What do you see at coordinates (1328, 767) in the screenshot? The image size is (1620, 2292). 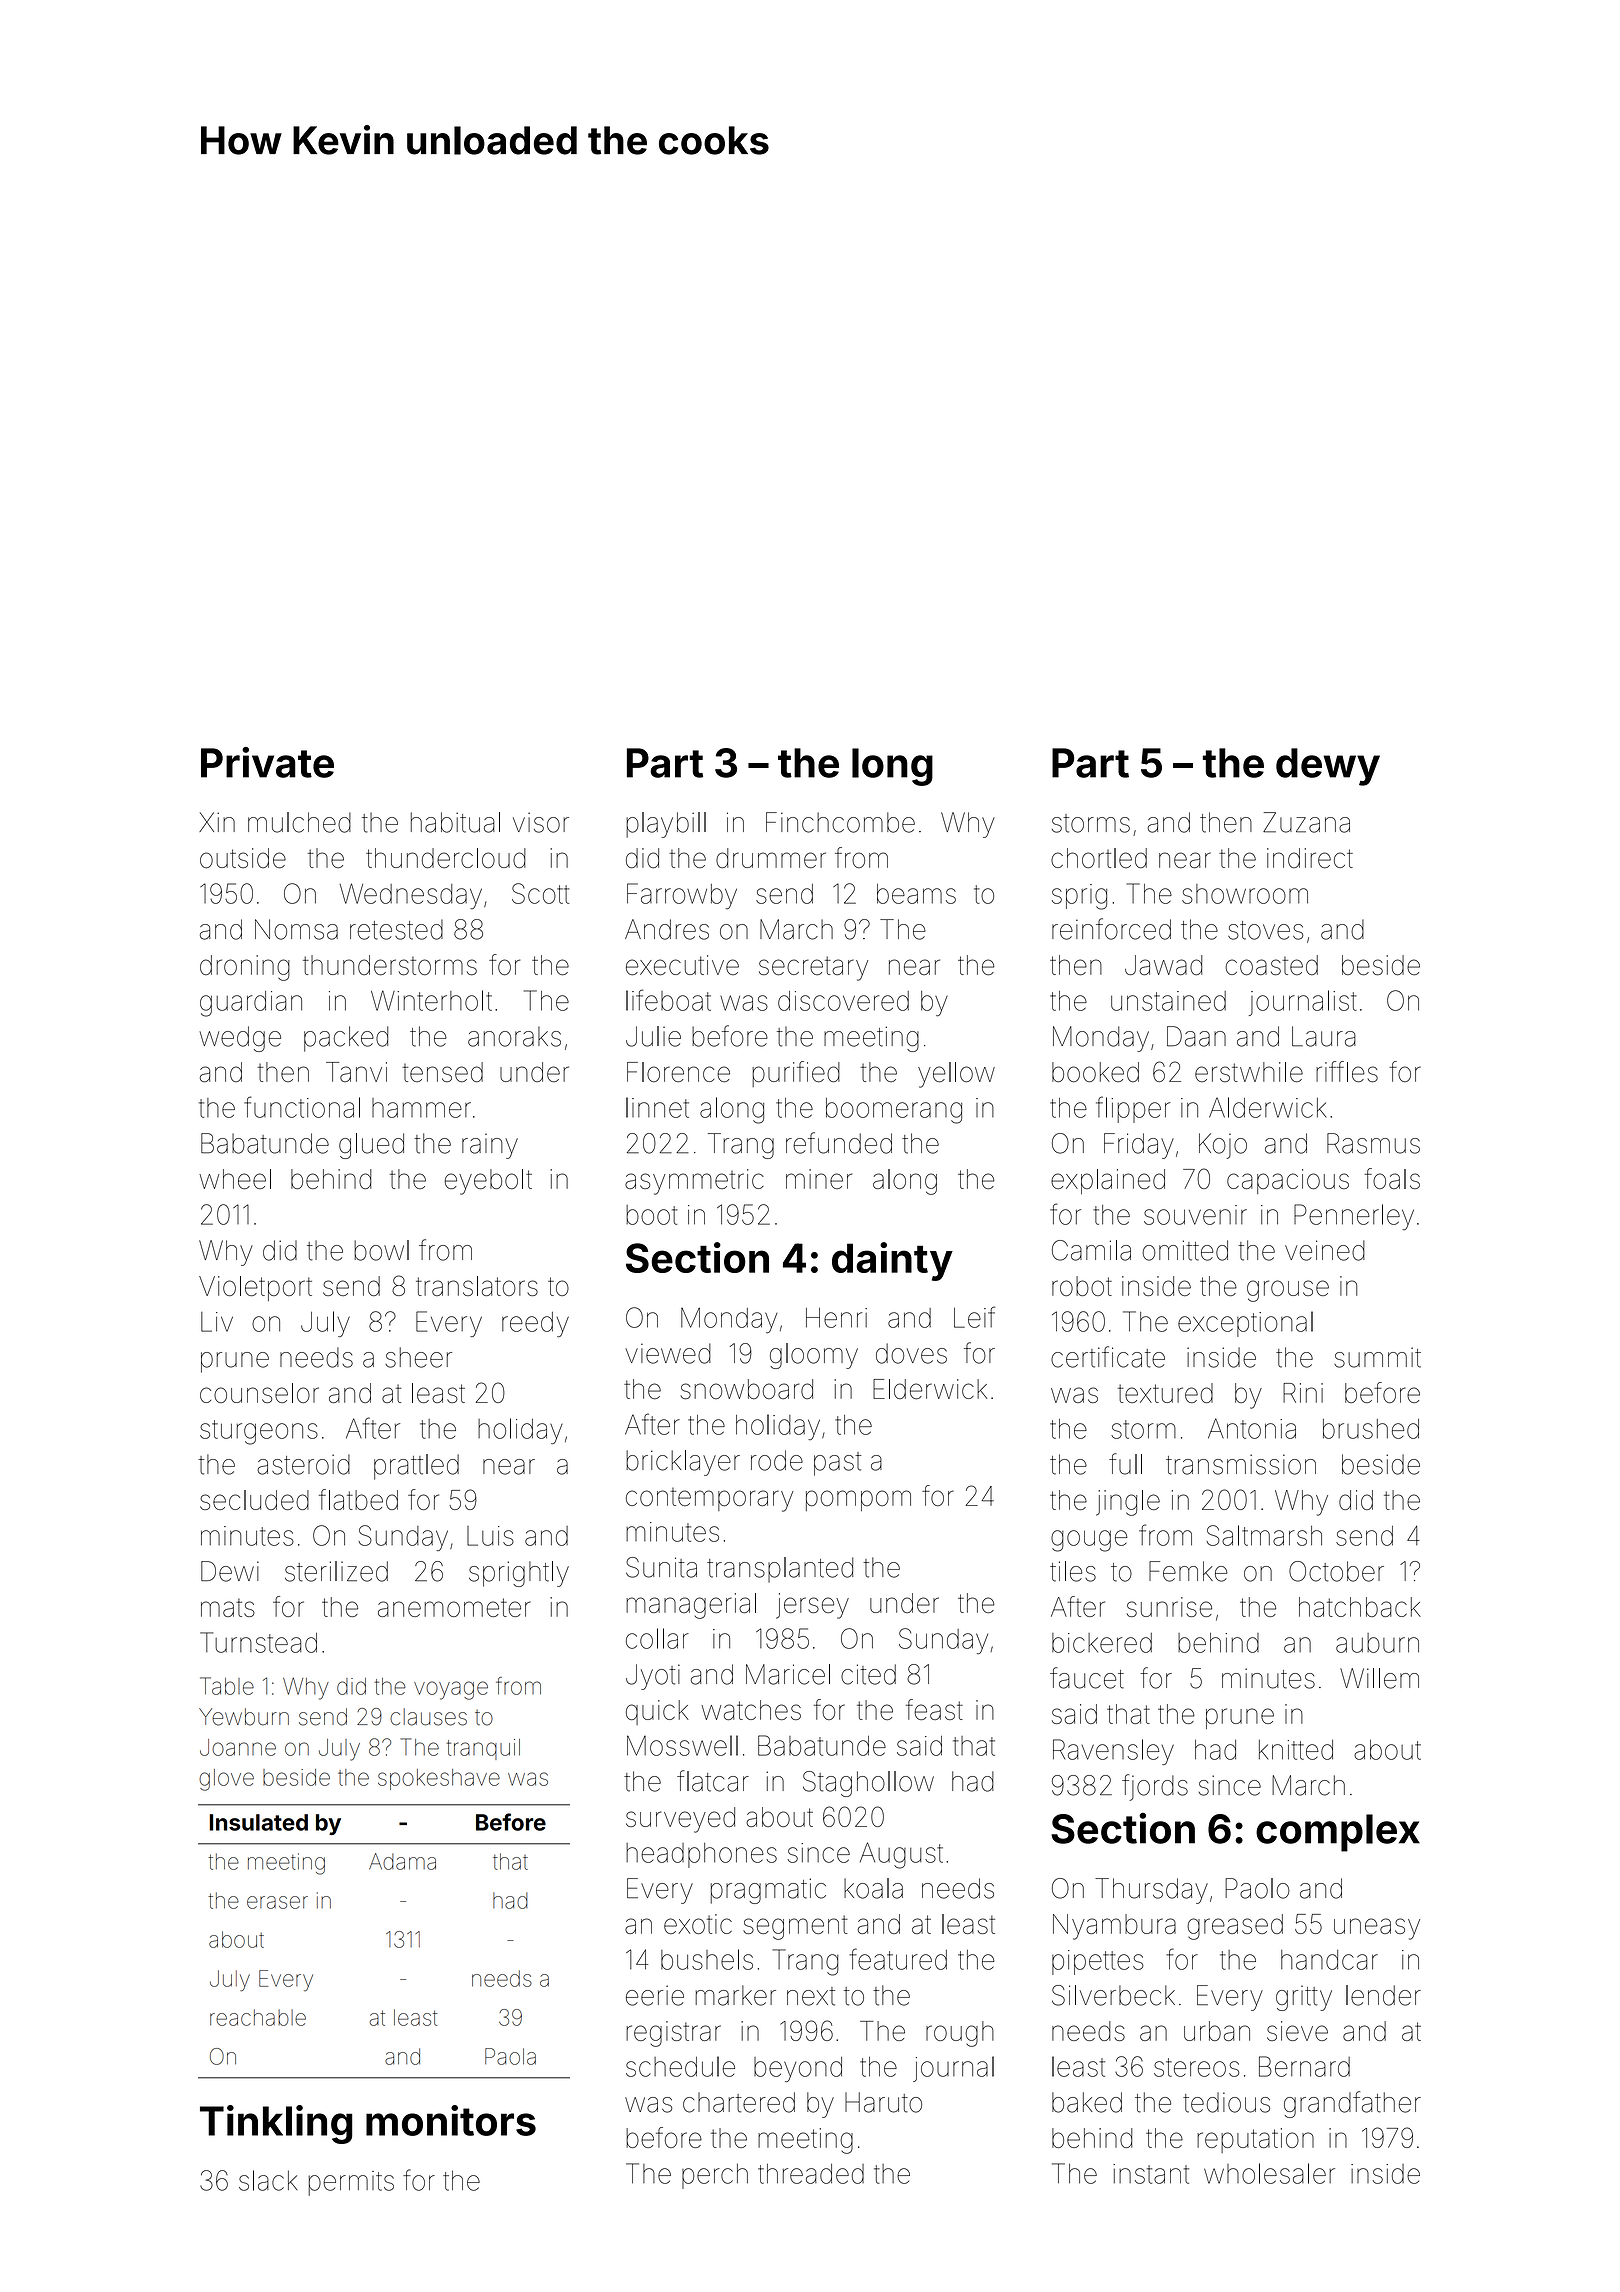 I see `dewy` at bounding box center [1328, 767].
